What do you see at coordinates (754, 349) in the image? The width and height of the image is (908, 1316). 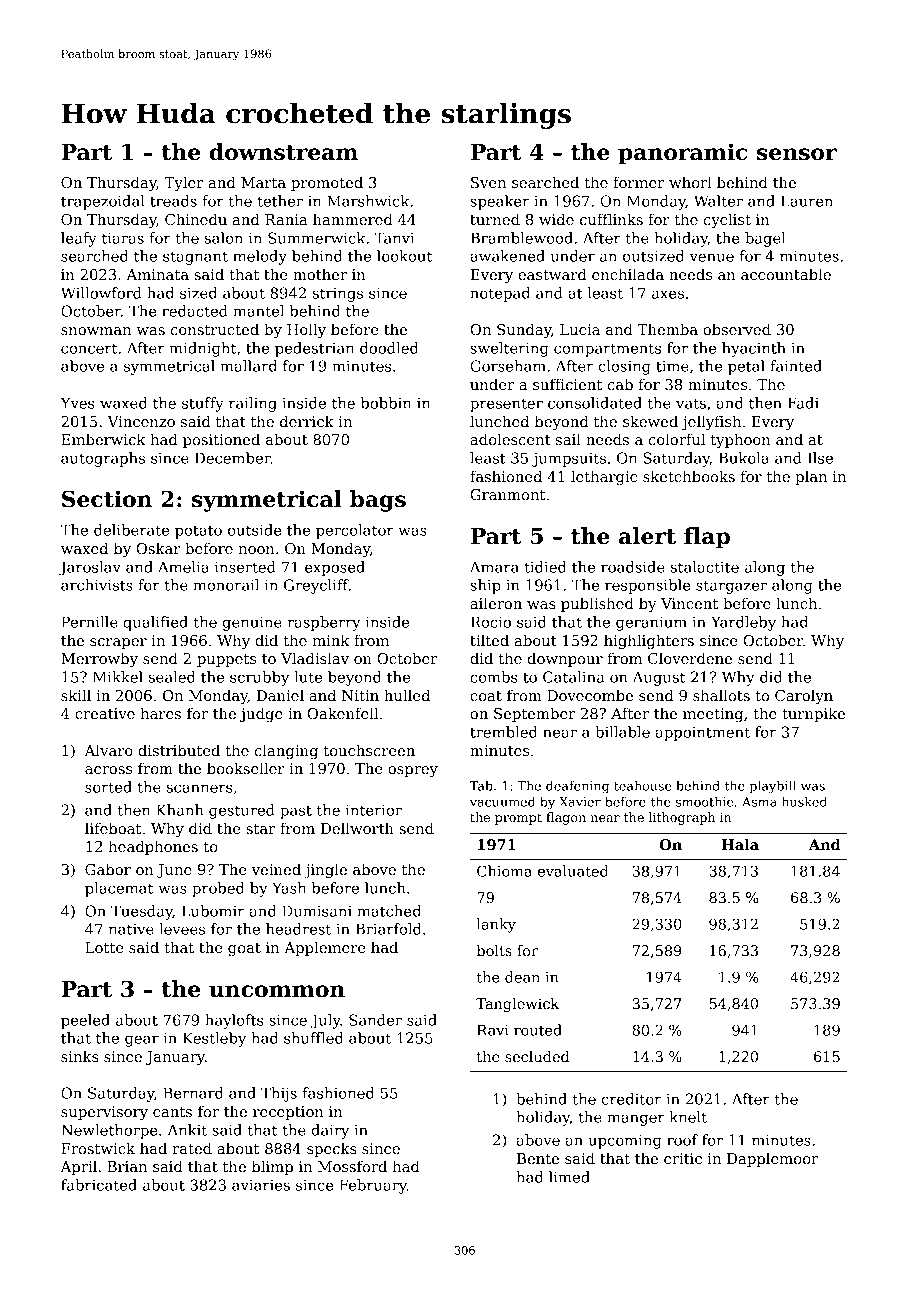 I see `hyacinth` at bounding box center [754, 349].
